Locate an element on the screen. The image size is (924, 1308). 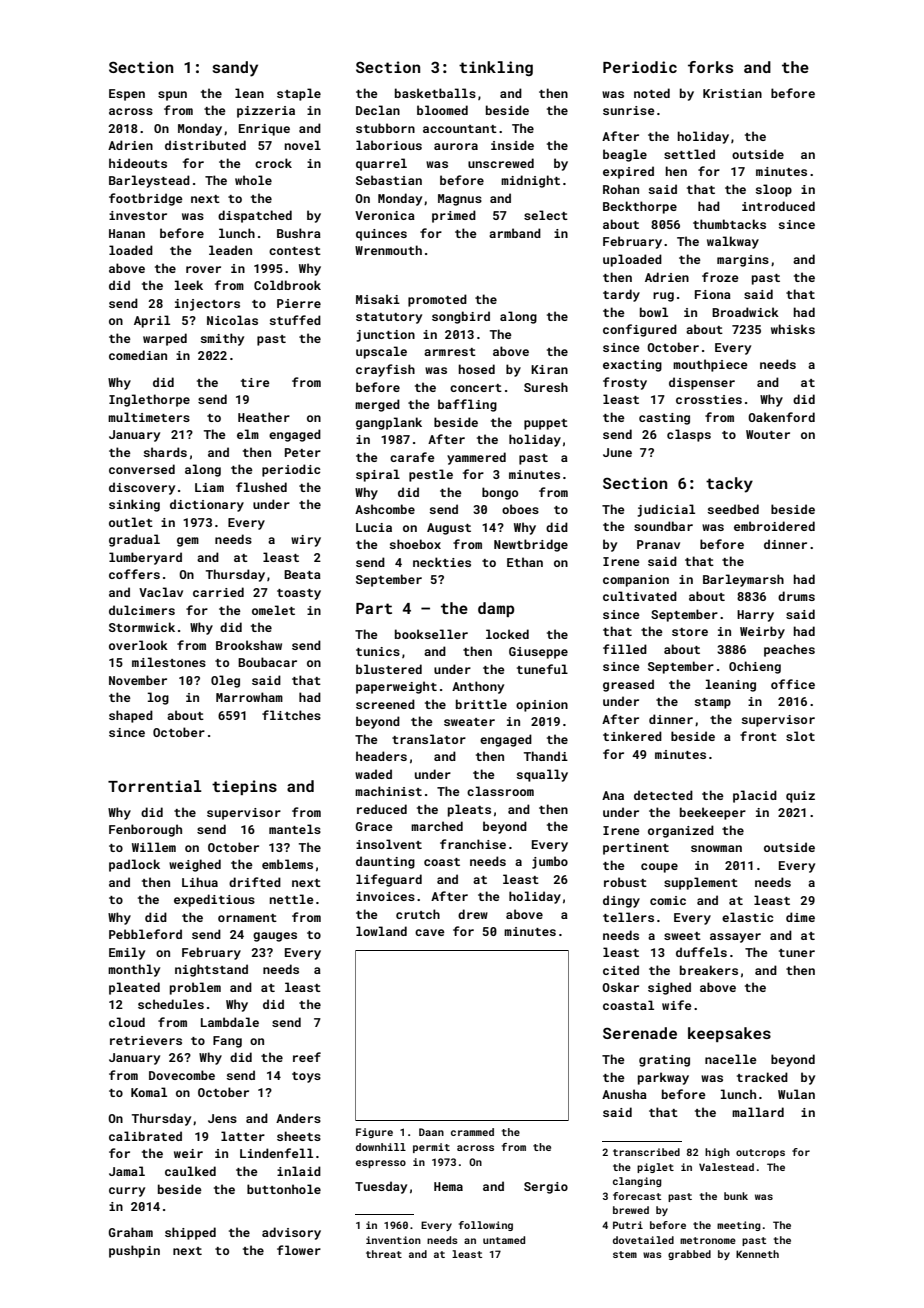
reef is located at coordinates (307, 1057).
